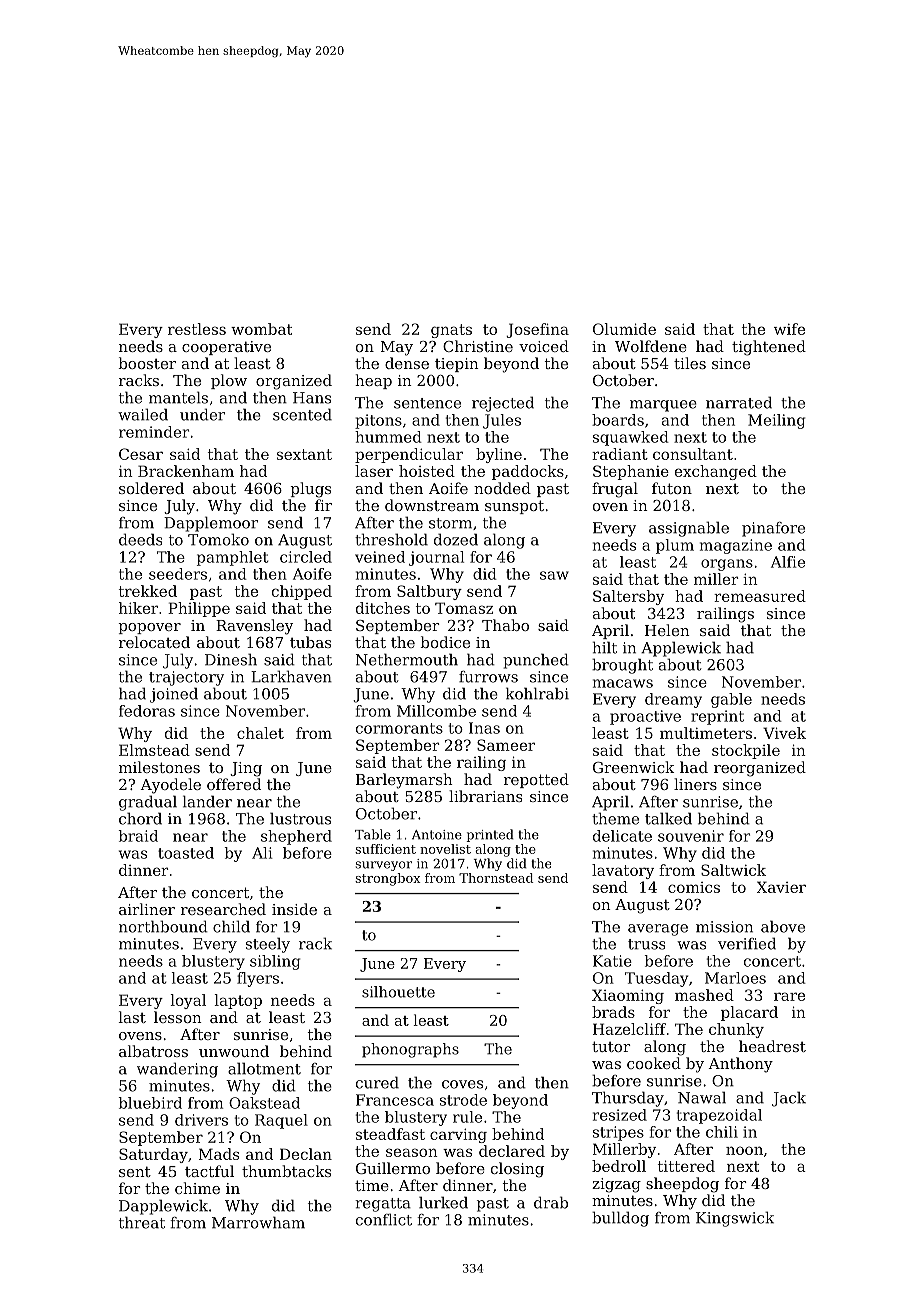 The width and height of the image is (924, 1308). Describe the element at coordinates (789, 329) in the image. I see `wife` at that location.
